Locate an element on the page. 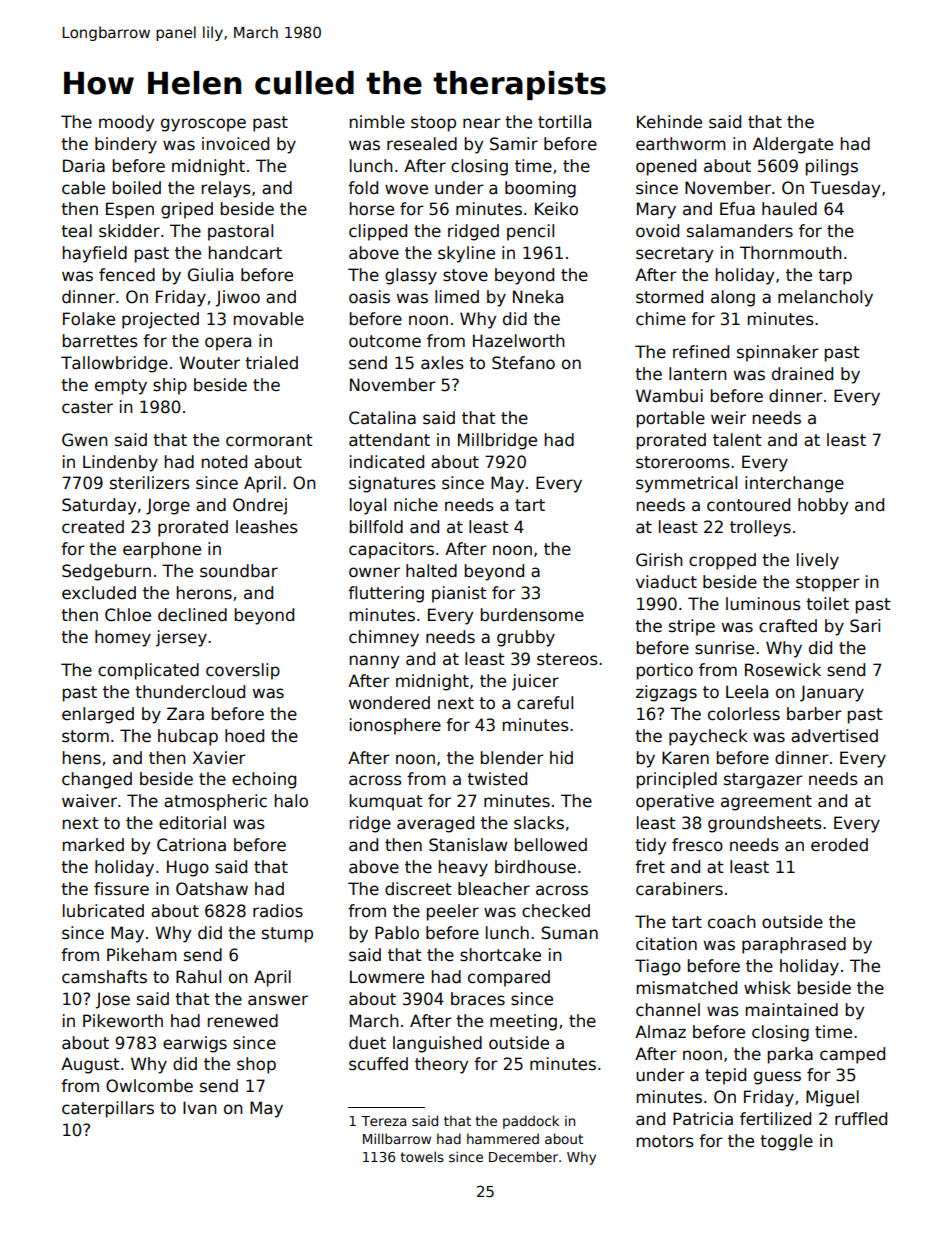  Pikeworth is located at coordinates (123, 1021).
